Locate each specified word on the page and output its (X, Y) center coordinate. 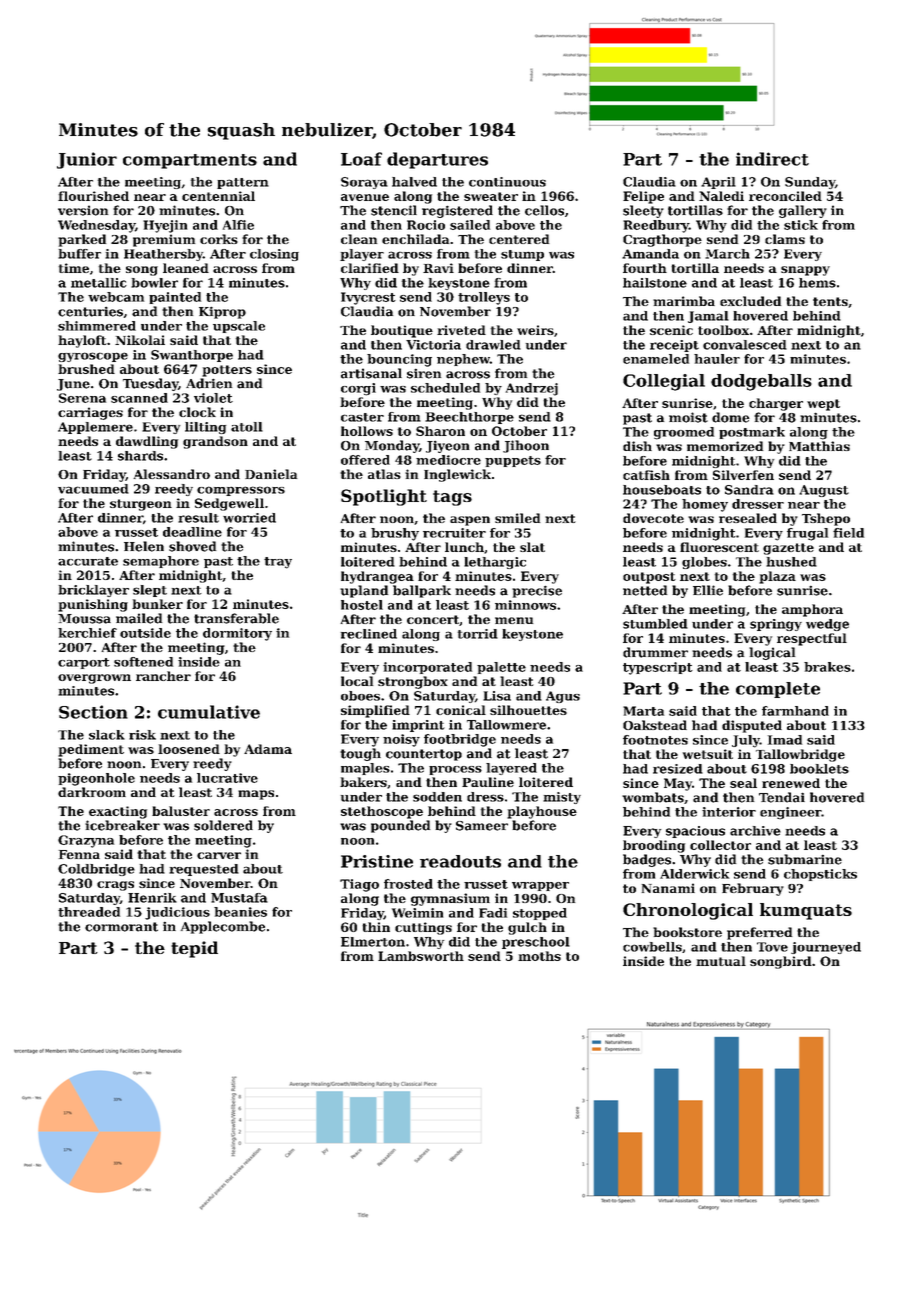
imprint (418, 726)
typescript (658, 668)
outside (145, 633)
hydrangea (377, 577)
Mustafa (239, 898)
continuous (507, 182)
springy (776, 625)
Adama (268, 749)
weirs (535, 330)
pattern (243, 183)
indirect (772, 159)
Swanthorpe (192, 356)
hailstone (655, 283)
